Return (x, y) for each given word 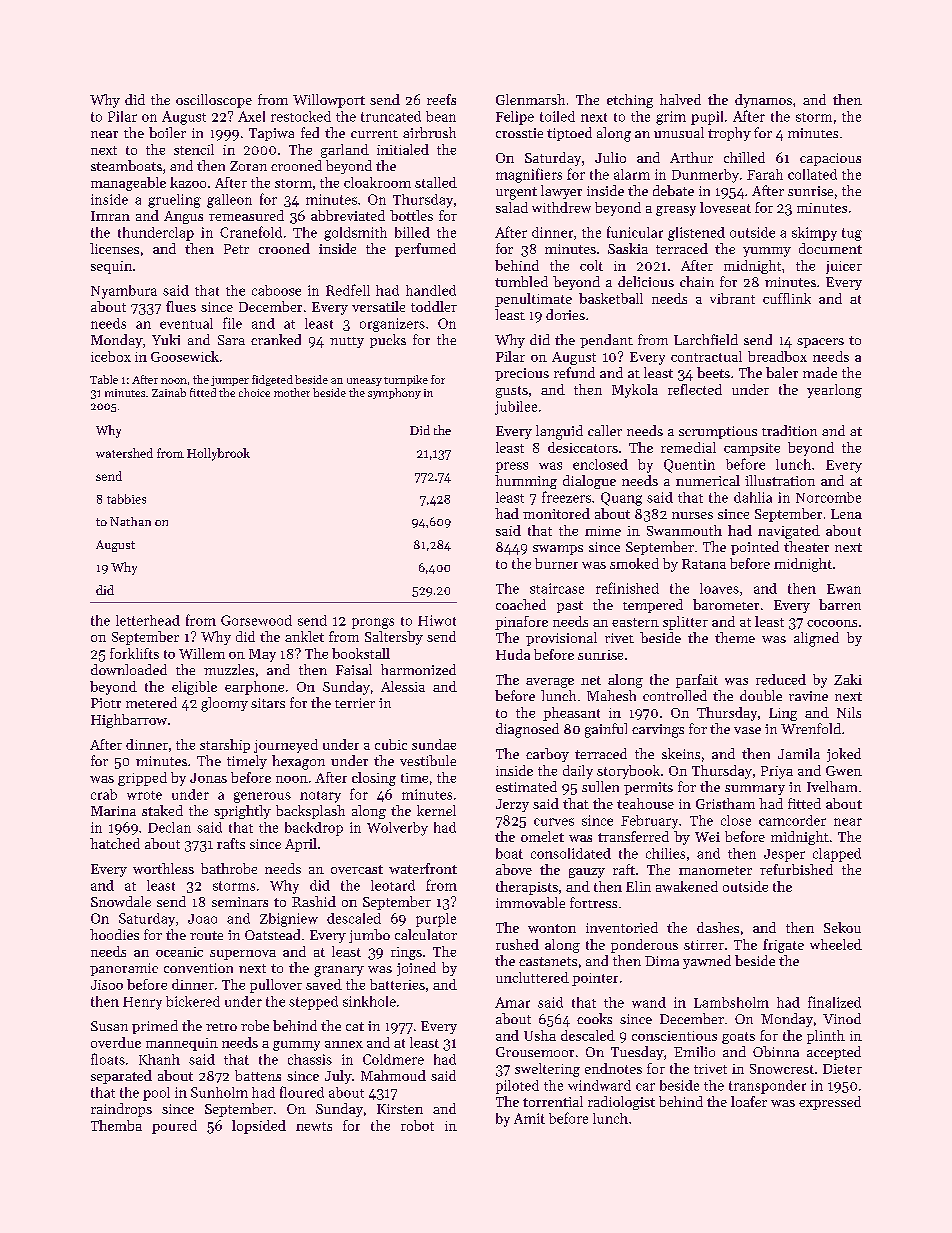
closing (374, 779)
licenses (114, 248)
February (649, 822)
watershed (124, 453)
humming (526, 482)
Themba (116, 1125)
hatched (115, 843)
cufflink (787, 298)
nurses (692, 515)
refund (574, 372)
